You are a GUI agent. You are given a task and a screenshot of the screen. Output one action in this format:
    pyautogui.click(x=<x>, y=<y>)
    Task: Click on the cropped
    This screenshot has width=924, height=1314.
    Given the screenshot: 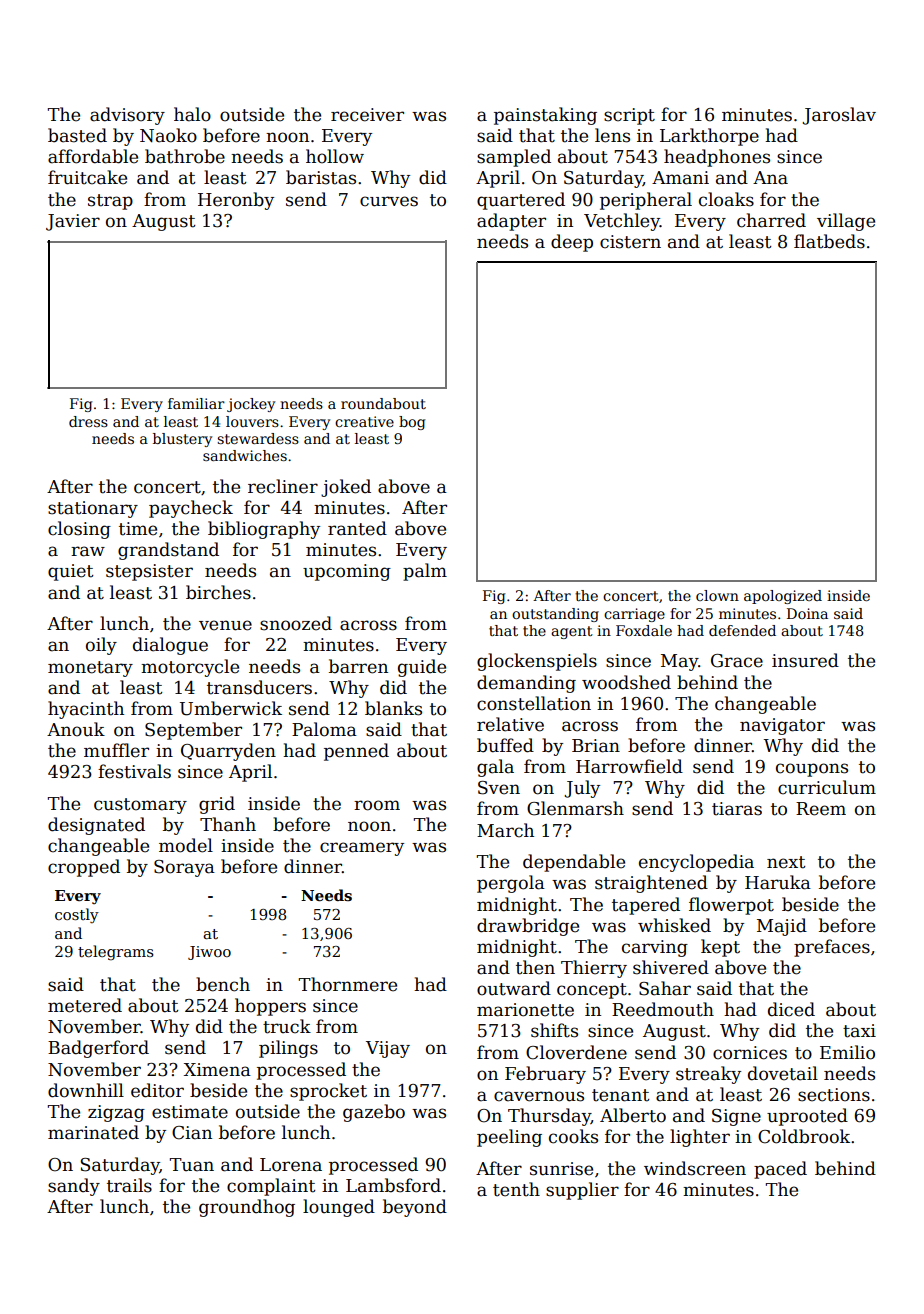 What is the action you would take?
    pyautogui.click(x=84, y=868)
